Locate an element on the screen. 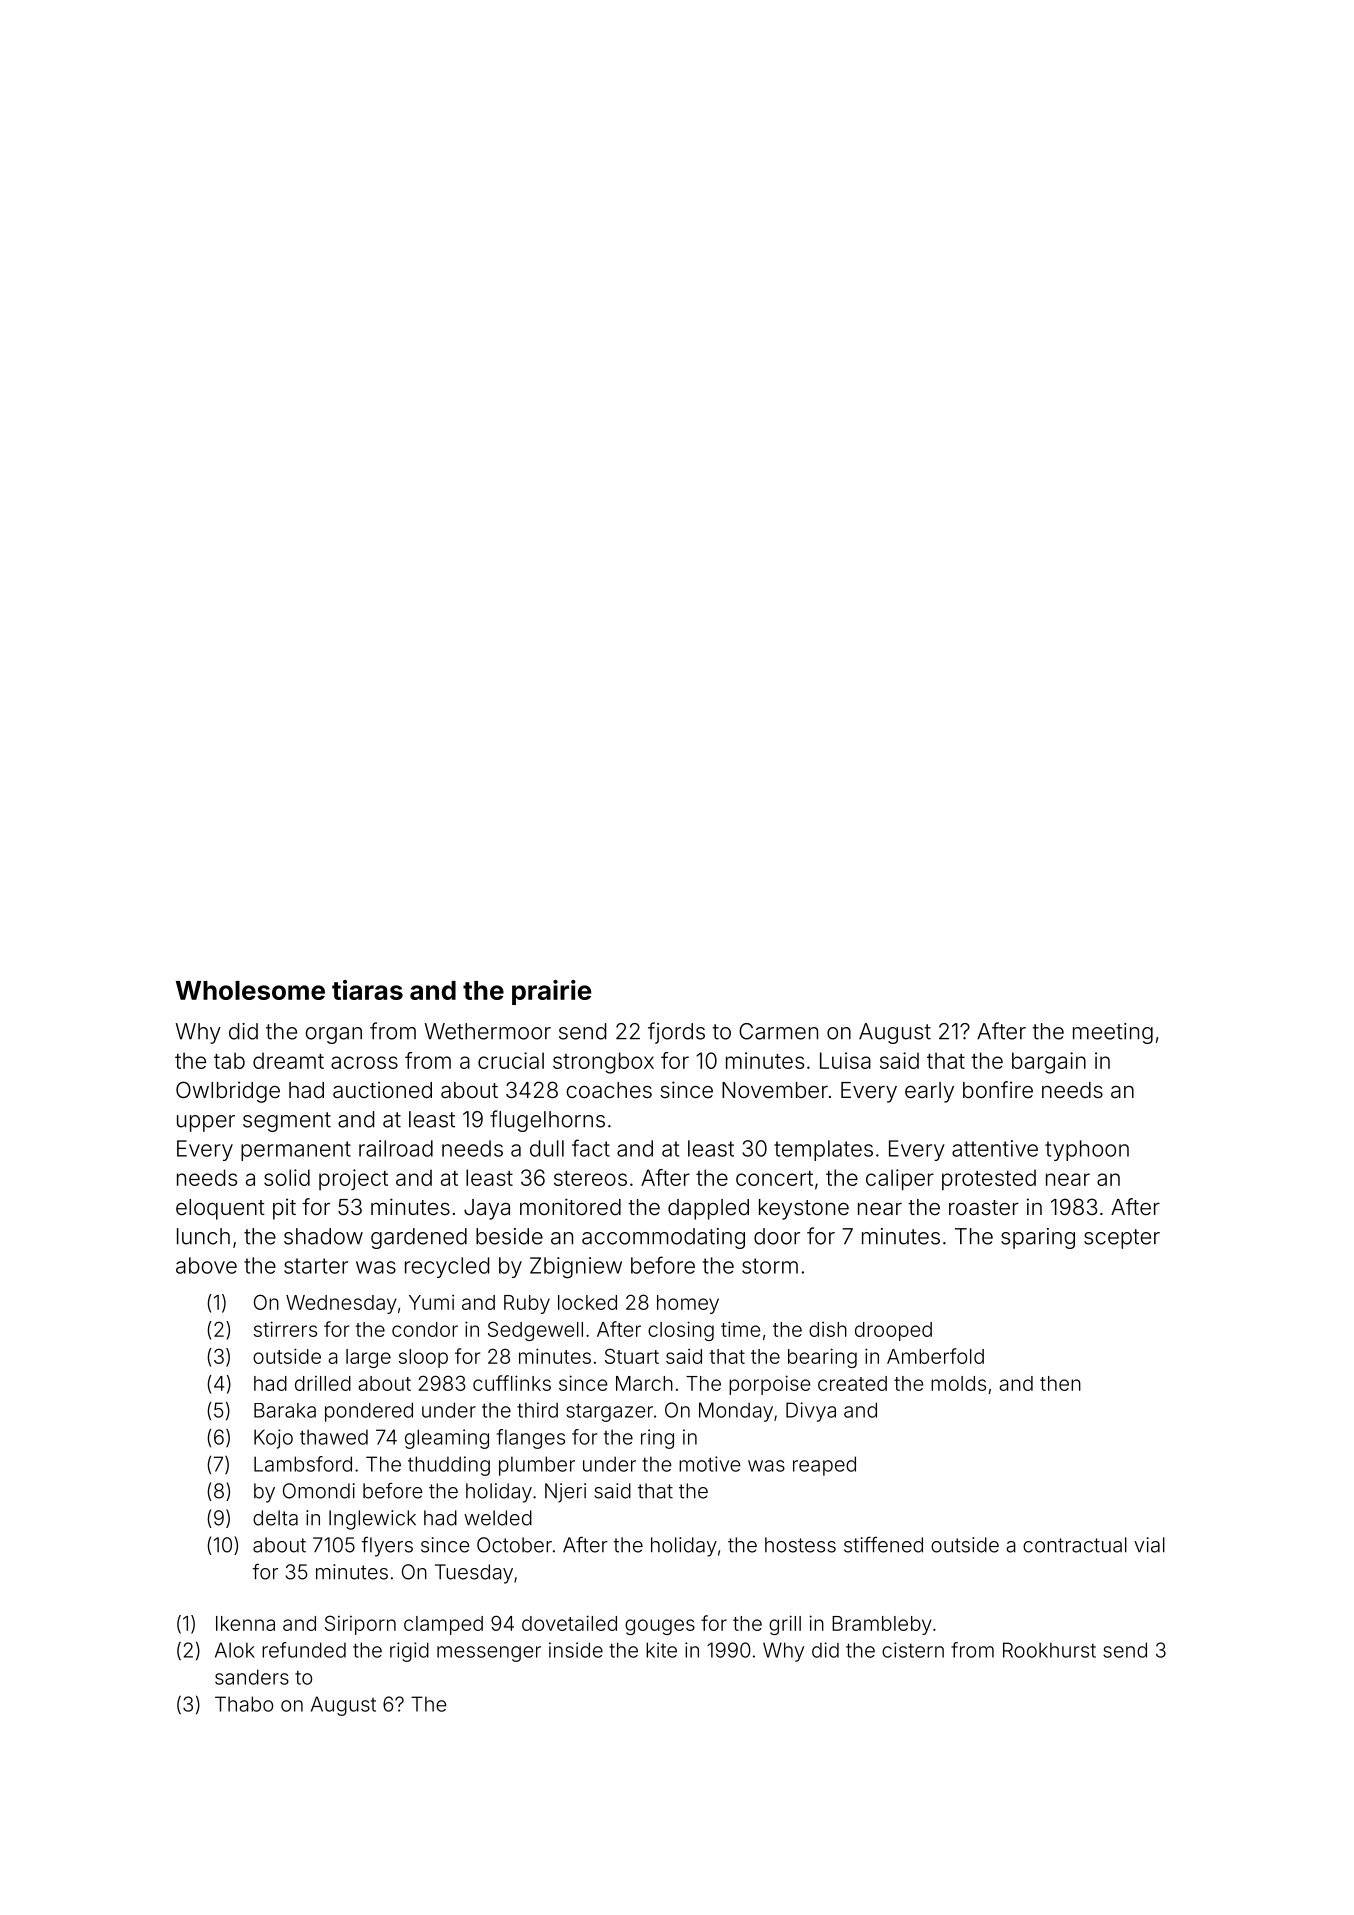  vial is located at coordinates (1149, 1545).
